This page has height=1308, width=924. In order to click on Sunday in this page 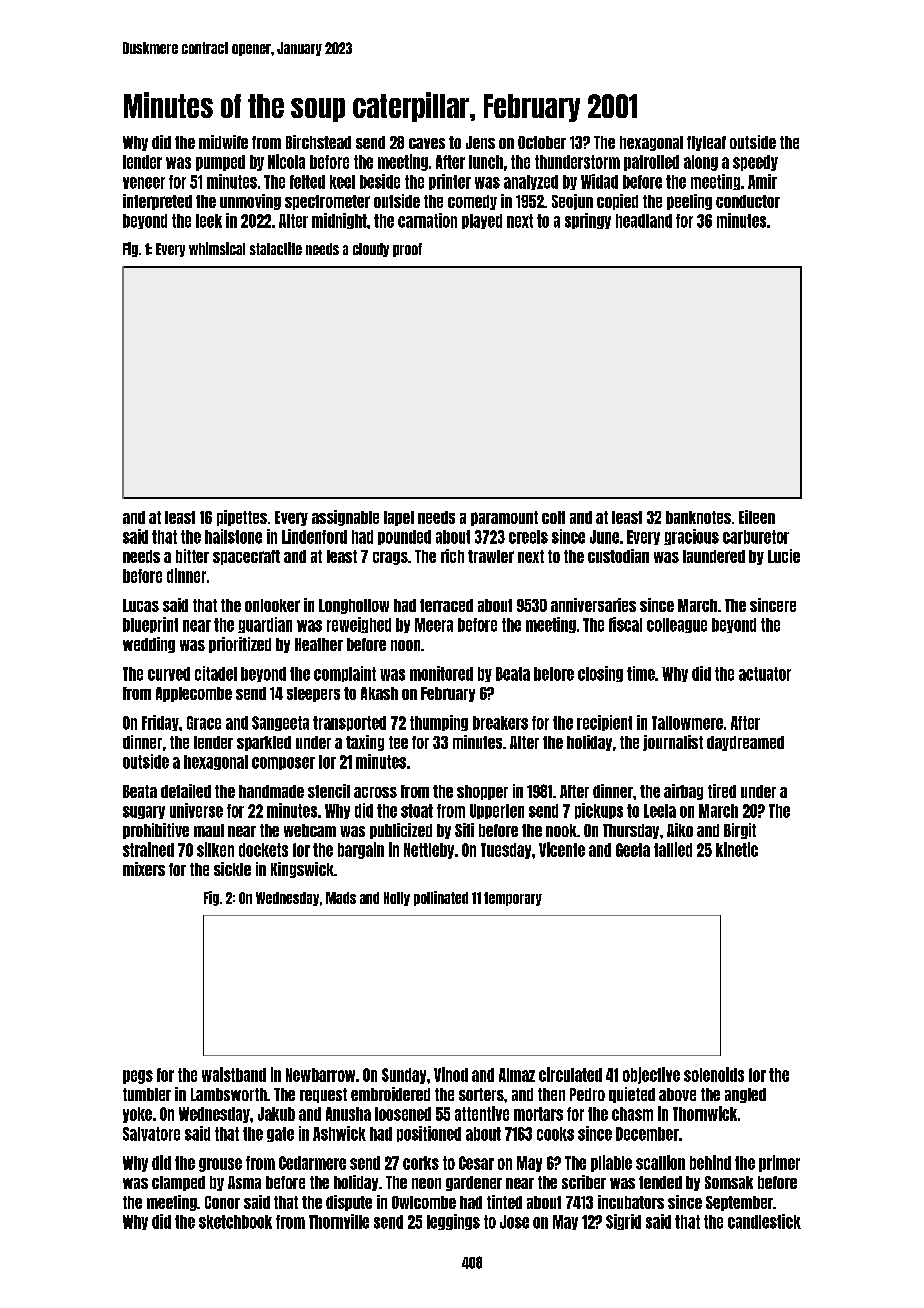, I will do `click(404, 1076)`.
